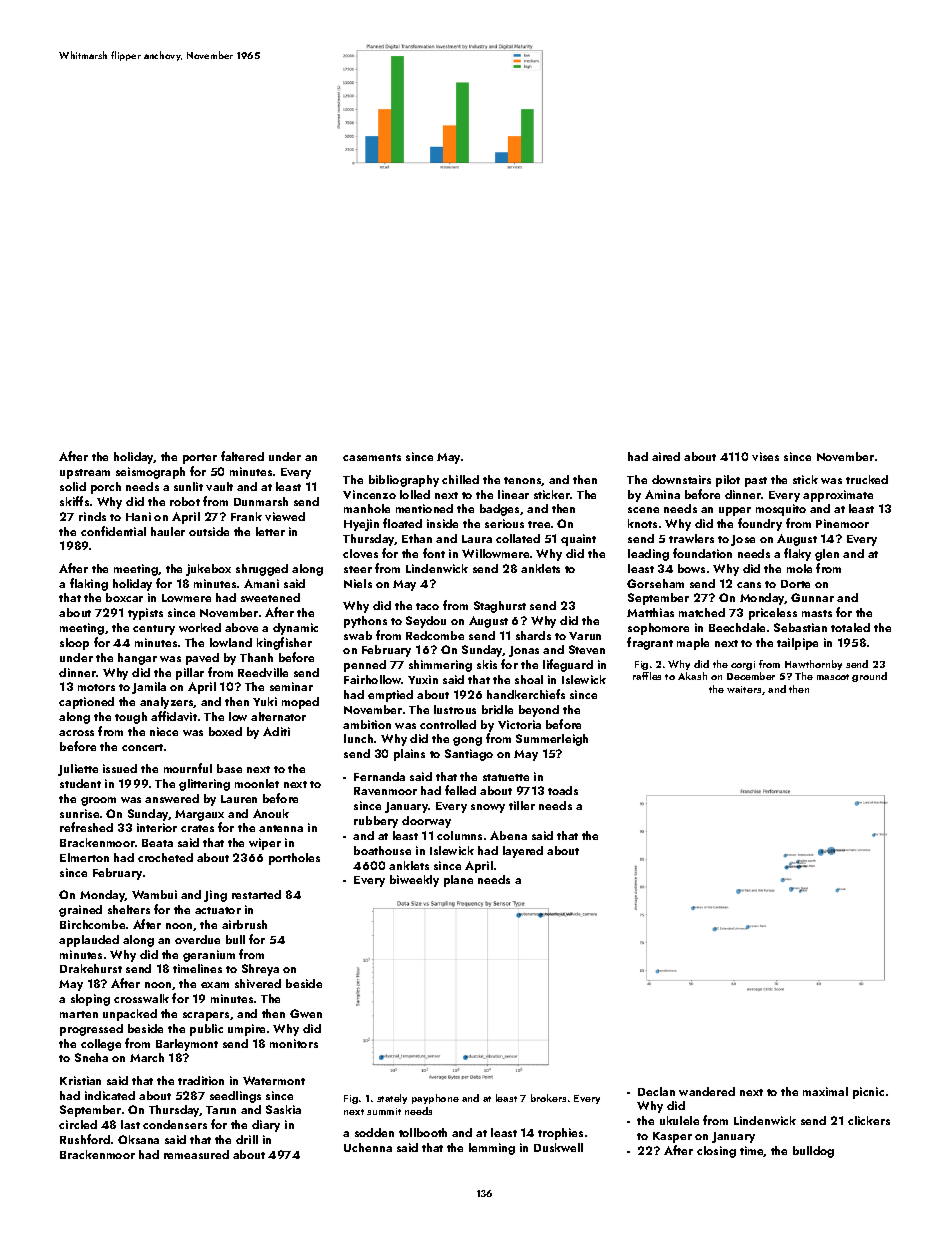  Describe the element at coordinates (523, 852) in the document. I see `layered` at that location.
